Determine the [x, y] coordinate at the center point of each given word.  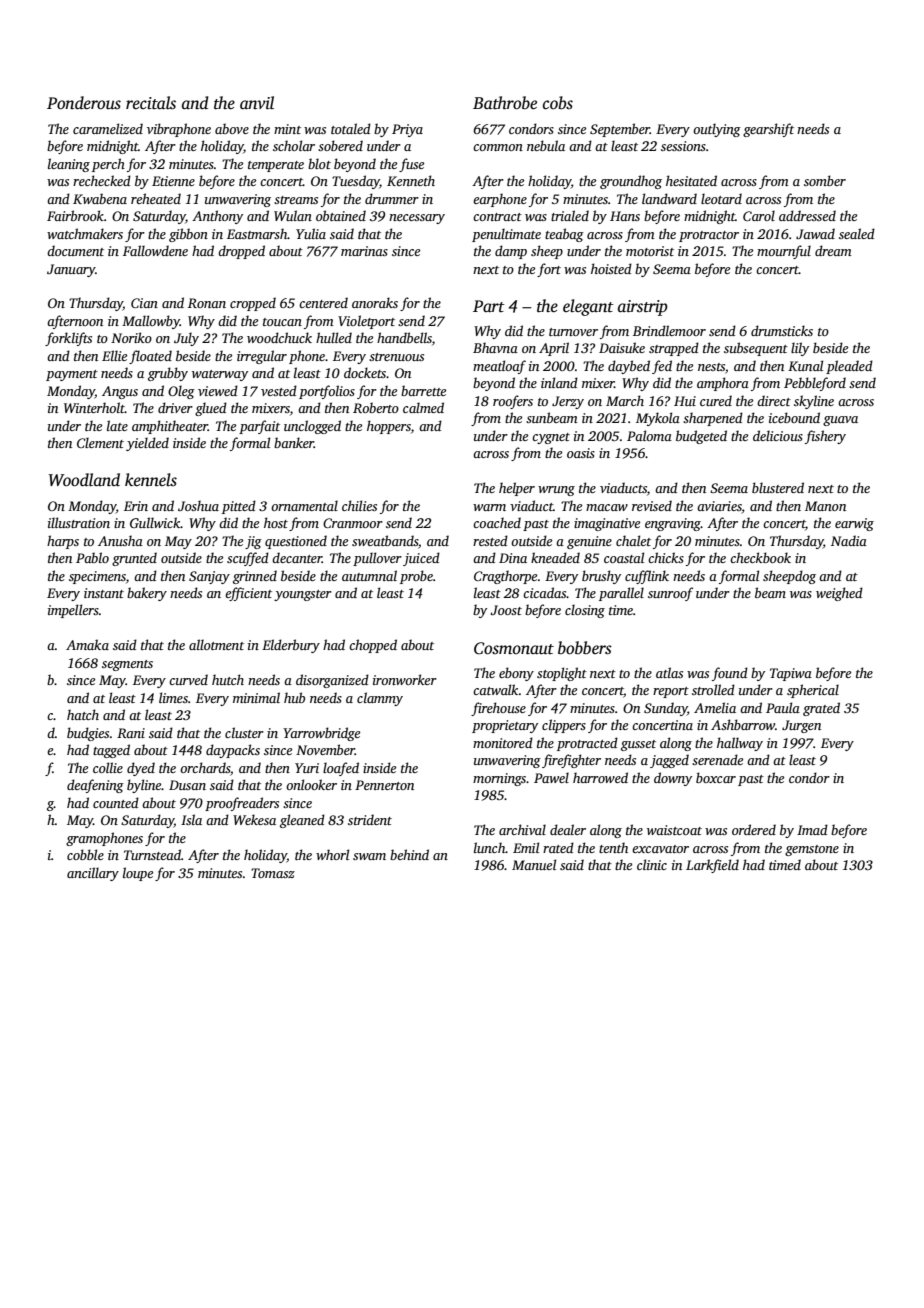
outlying [717, 130]
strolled [713, 689]
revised [652, 505]
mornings [499, 779]
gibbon [188, 235]
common [498, 147]
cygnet [551, 438]
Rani [131, 733]
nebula [546, 145]
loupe [138, 874]
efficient [248, 594]
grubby [168, 374]
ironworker [405, 679]
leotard [721, 198]
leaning [69, 165]
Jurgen [801, 726]
